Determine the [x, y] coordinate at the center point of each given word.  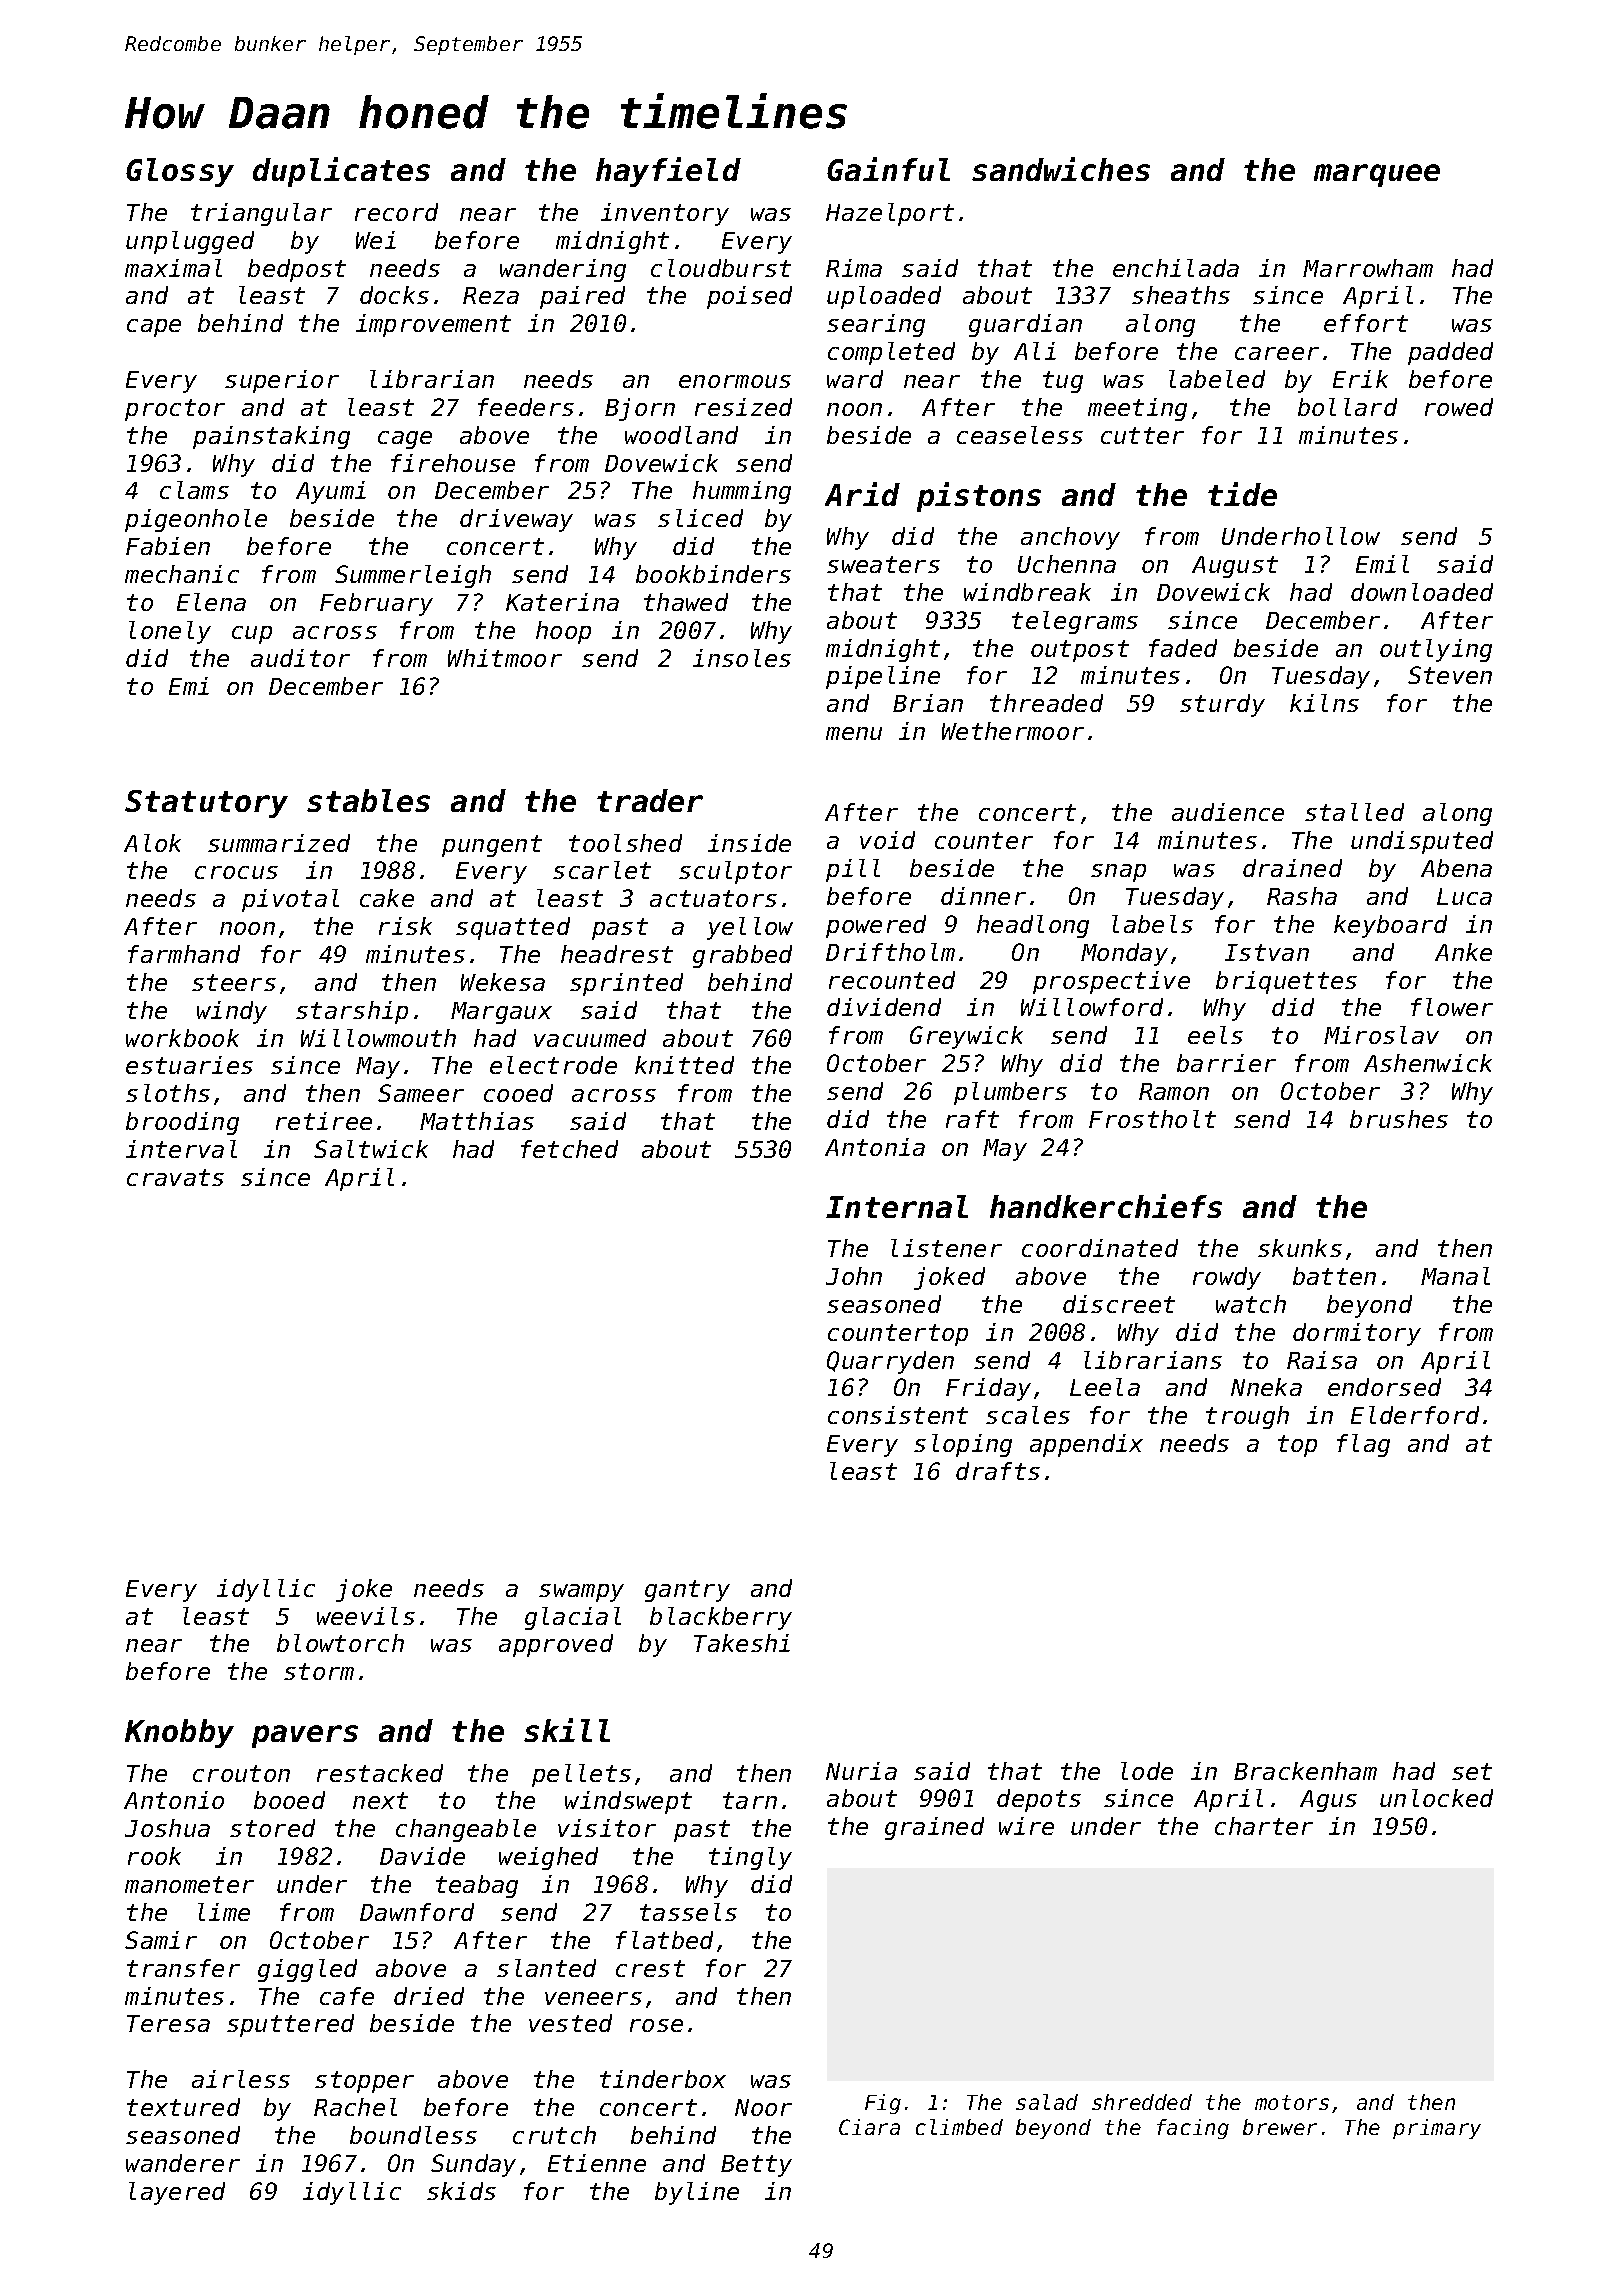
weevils [366, 1616]
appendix [1086, 1445]
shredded [1142, 2102]
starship [352, 1012]
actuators [713, 898]
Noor [763, 2107]
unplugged [190, 242]
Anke [1463, 952]
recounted [892, 980]
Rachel [355, 2107]
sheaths [1181, 295]
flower [1452, 1007]
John [854, 1276]
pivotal [290, 900]
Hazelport [890, 214]
